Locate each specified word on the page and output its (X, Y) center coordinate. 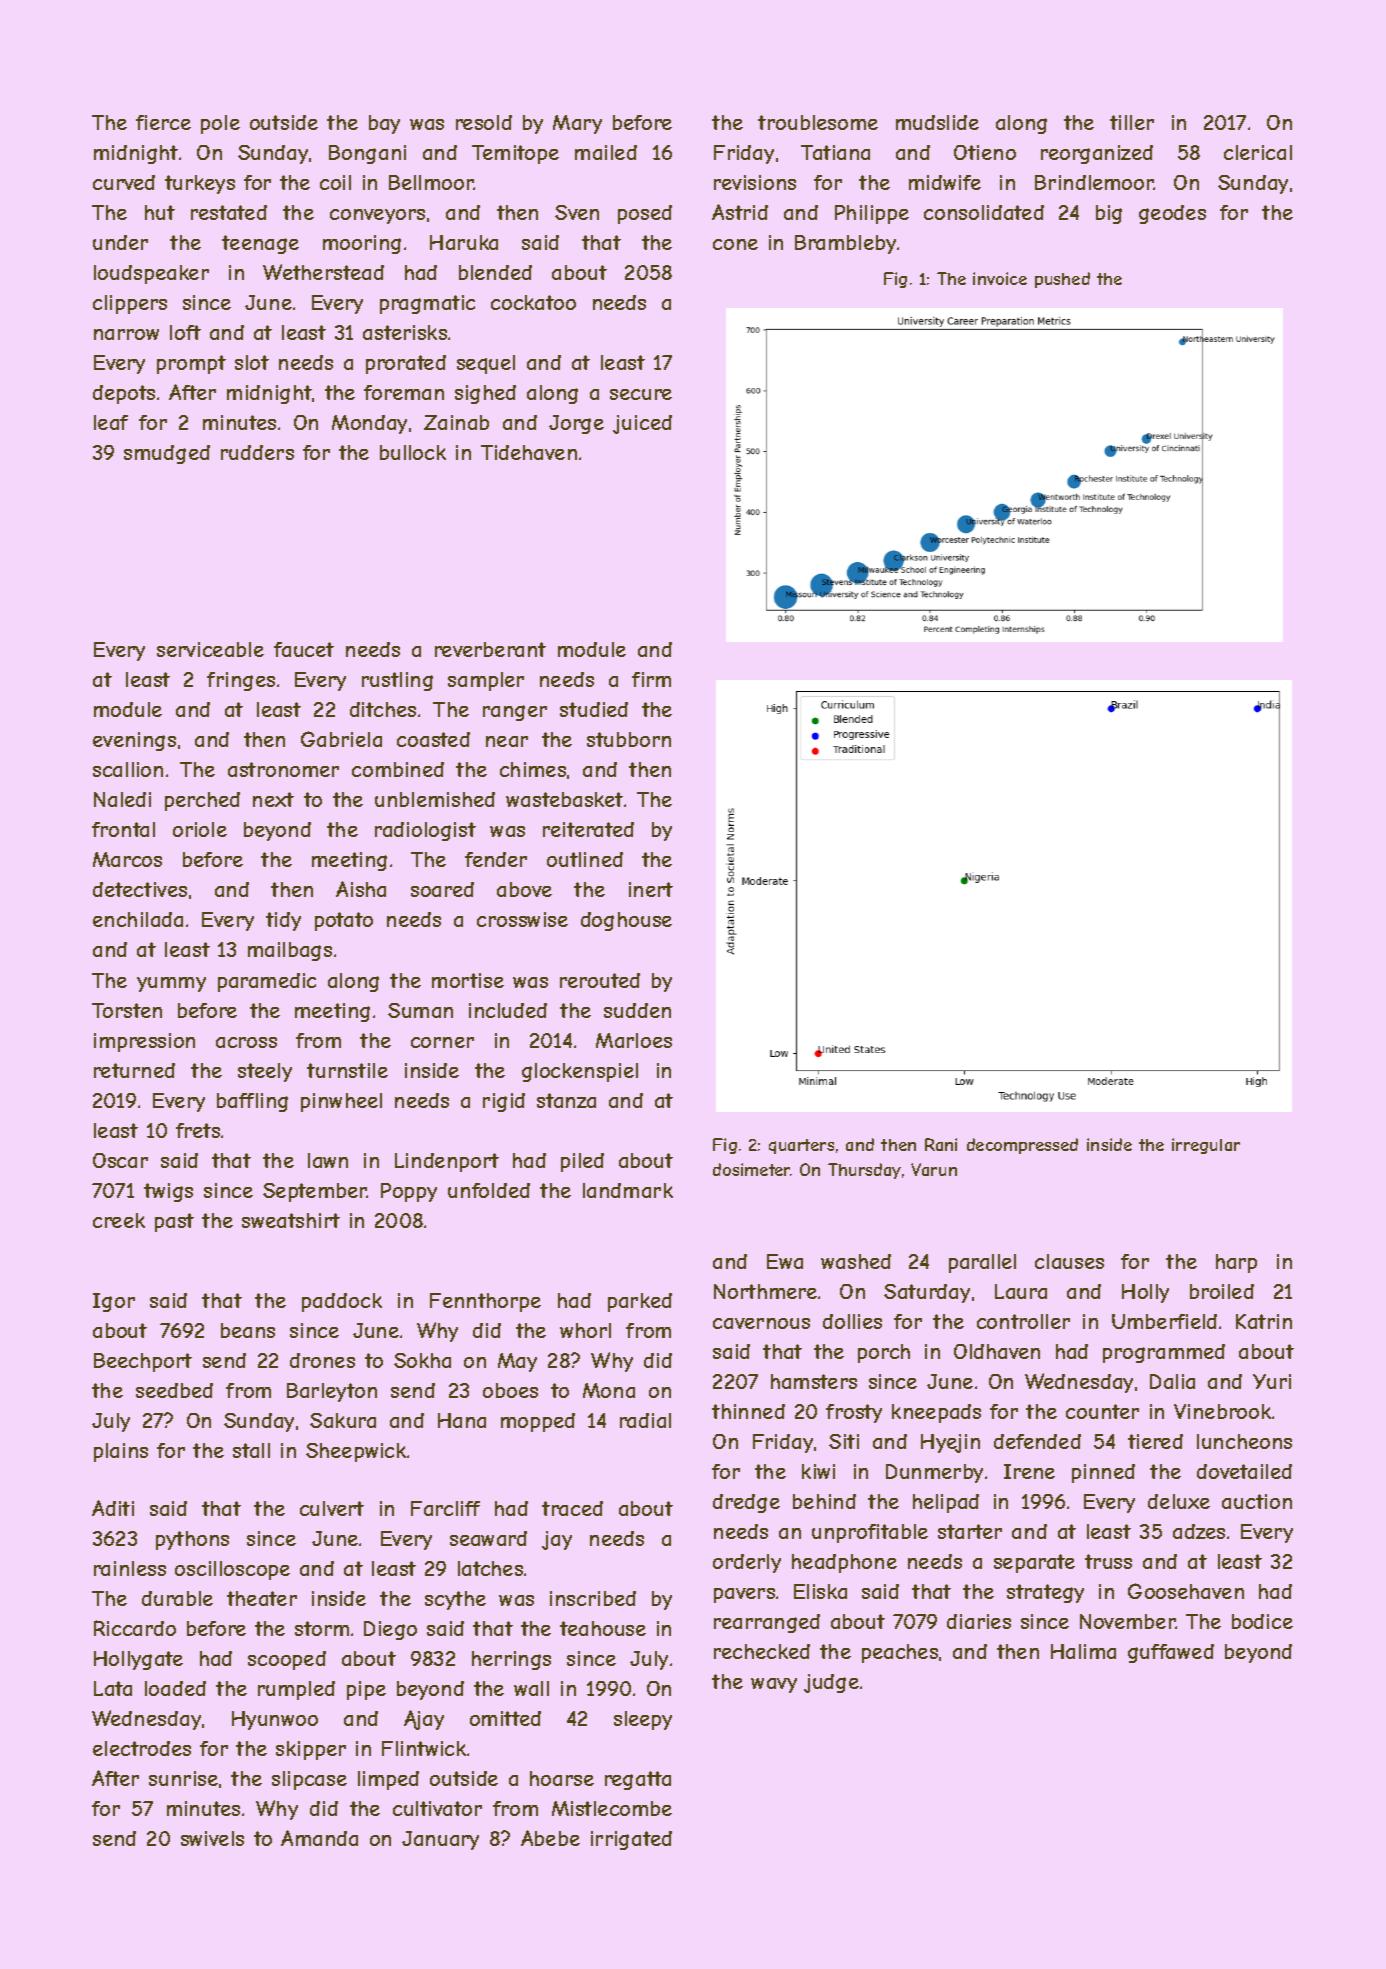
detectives (140, 889)
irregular (1206, 1146)
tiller (1132, 122)
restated (229, 212)
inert (651, 889)
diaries (979, 1621)
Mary (577, 124)
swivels (212, 1838)
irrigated (631, 1840)
